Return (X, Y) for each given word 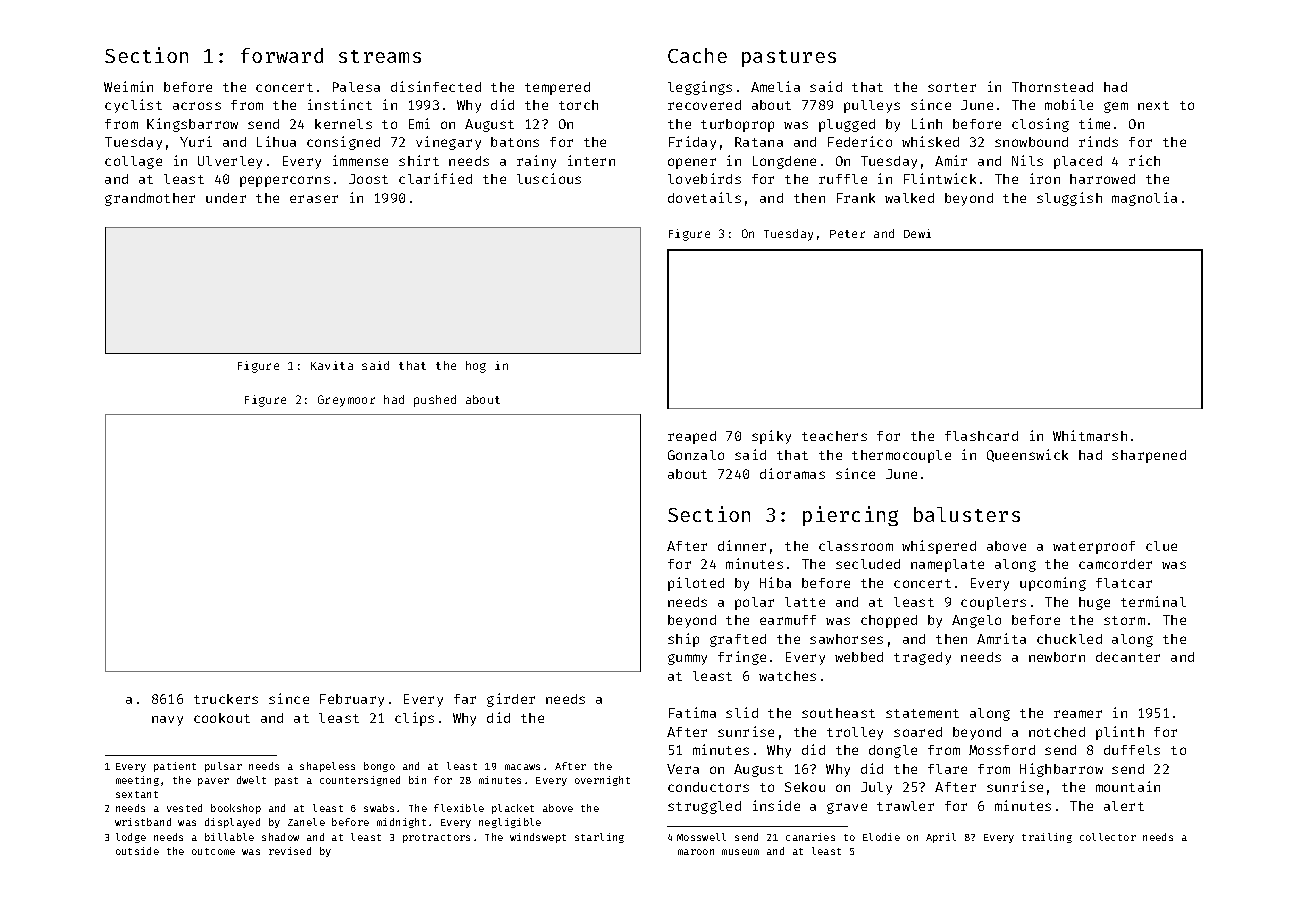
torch (578, 105)
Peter (847, 234)
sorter (952, 87)
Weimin (128, 86)
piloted (696, 584)
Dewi (917, 233)
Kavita (332, 365)
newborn (1057, 657)
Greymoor (346, 401)
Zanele (306, 822)
